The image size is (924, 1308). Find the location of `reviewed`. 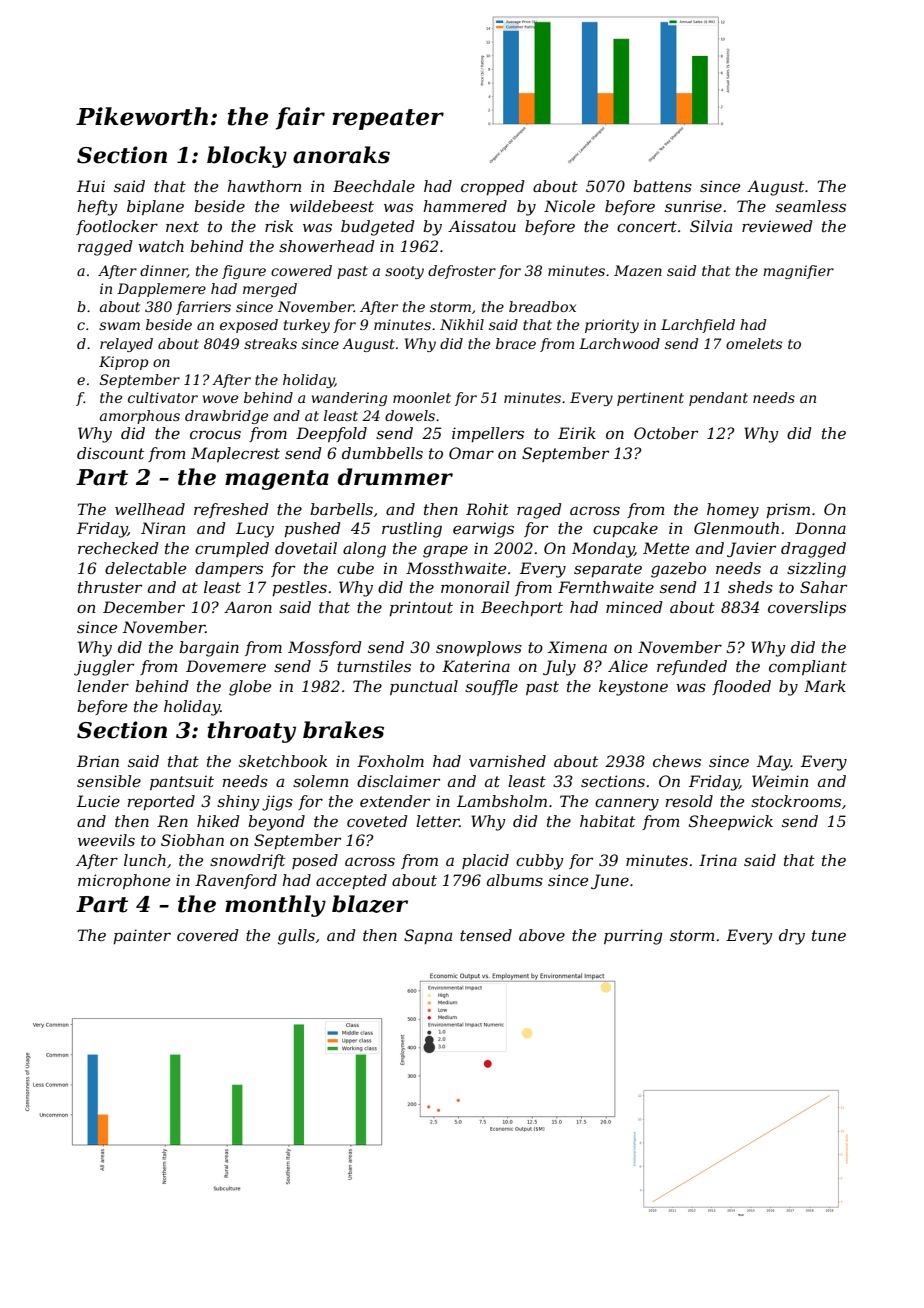

reviewed is located at coordinates (777, 226).
